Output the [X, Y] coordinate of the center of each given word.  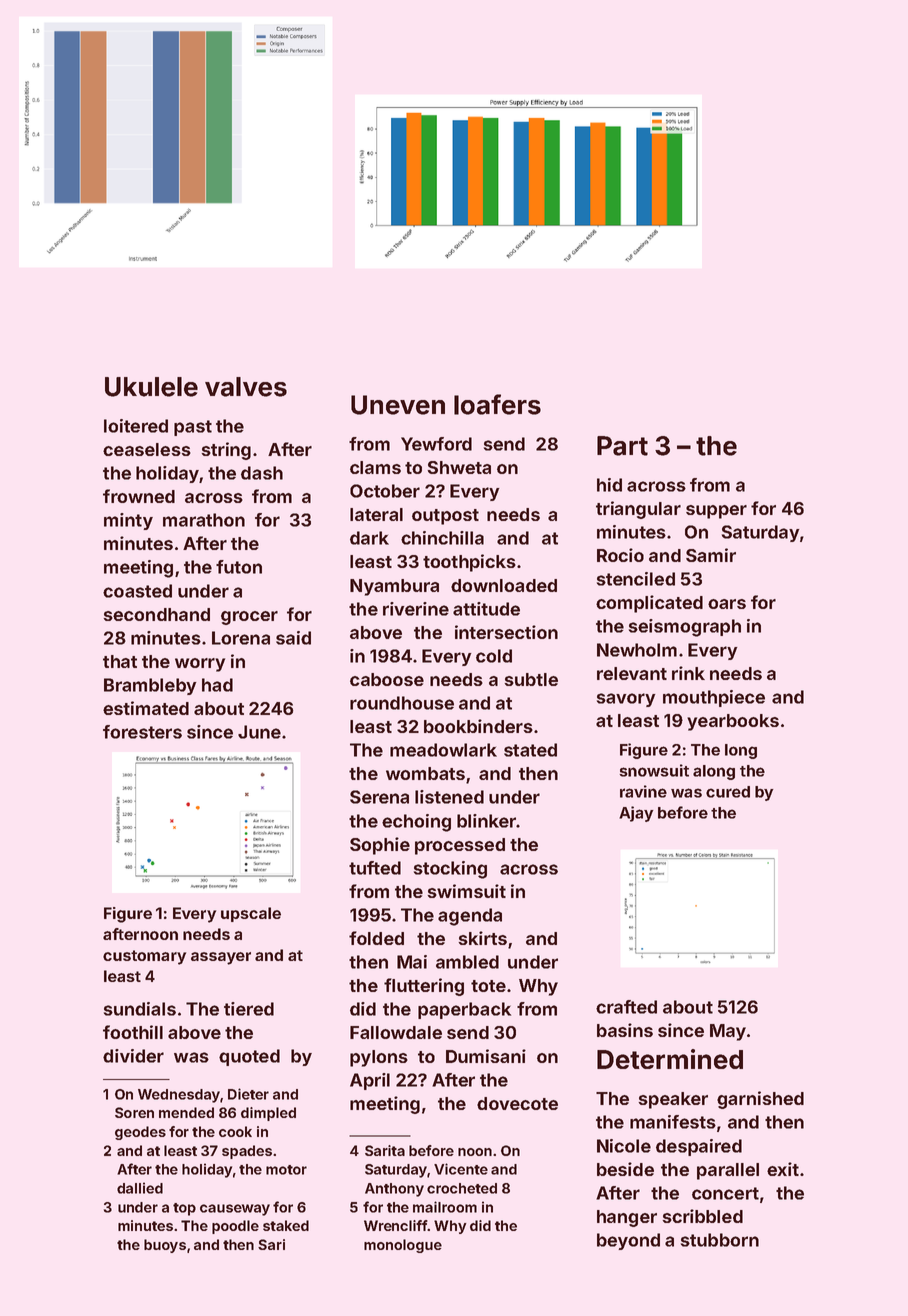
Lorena [241, 638]
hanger [627, 1218]
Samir [711, 555]
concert [725, 1193]
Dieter [248, 1094]
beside [625, 1169]
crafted [626, 1007]
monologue [403, 1246]
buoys [165, 1246]
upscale [251, 914]
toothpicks [469, 563]
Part [622, 446]
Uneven [398, 405]
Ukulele [151, 387]
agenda [470, 917]
